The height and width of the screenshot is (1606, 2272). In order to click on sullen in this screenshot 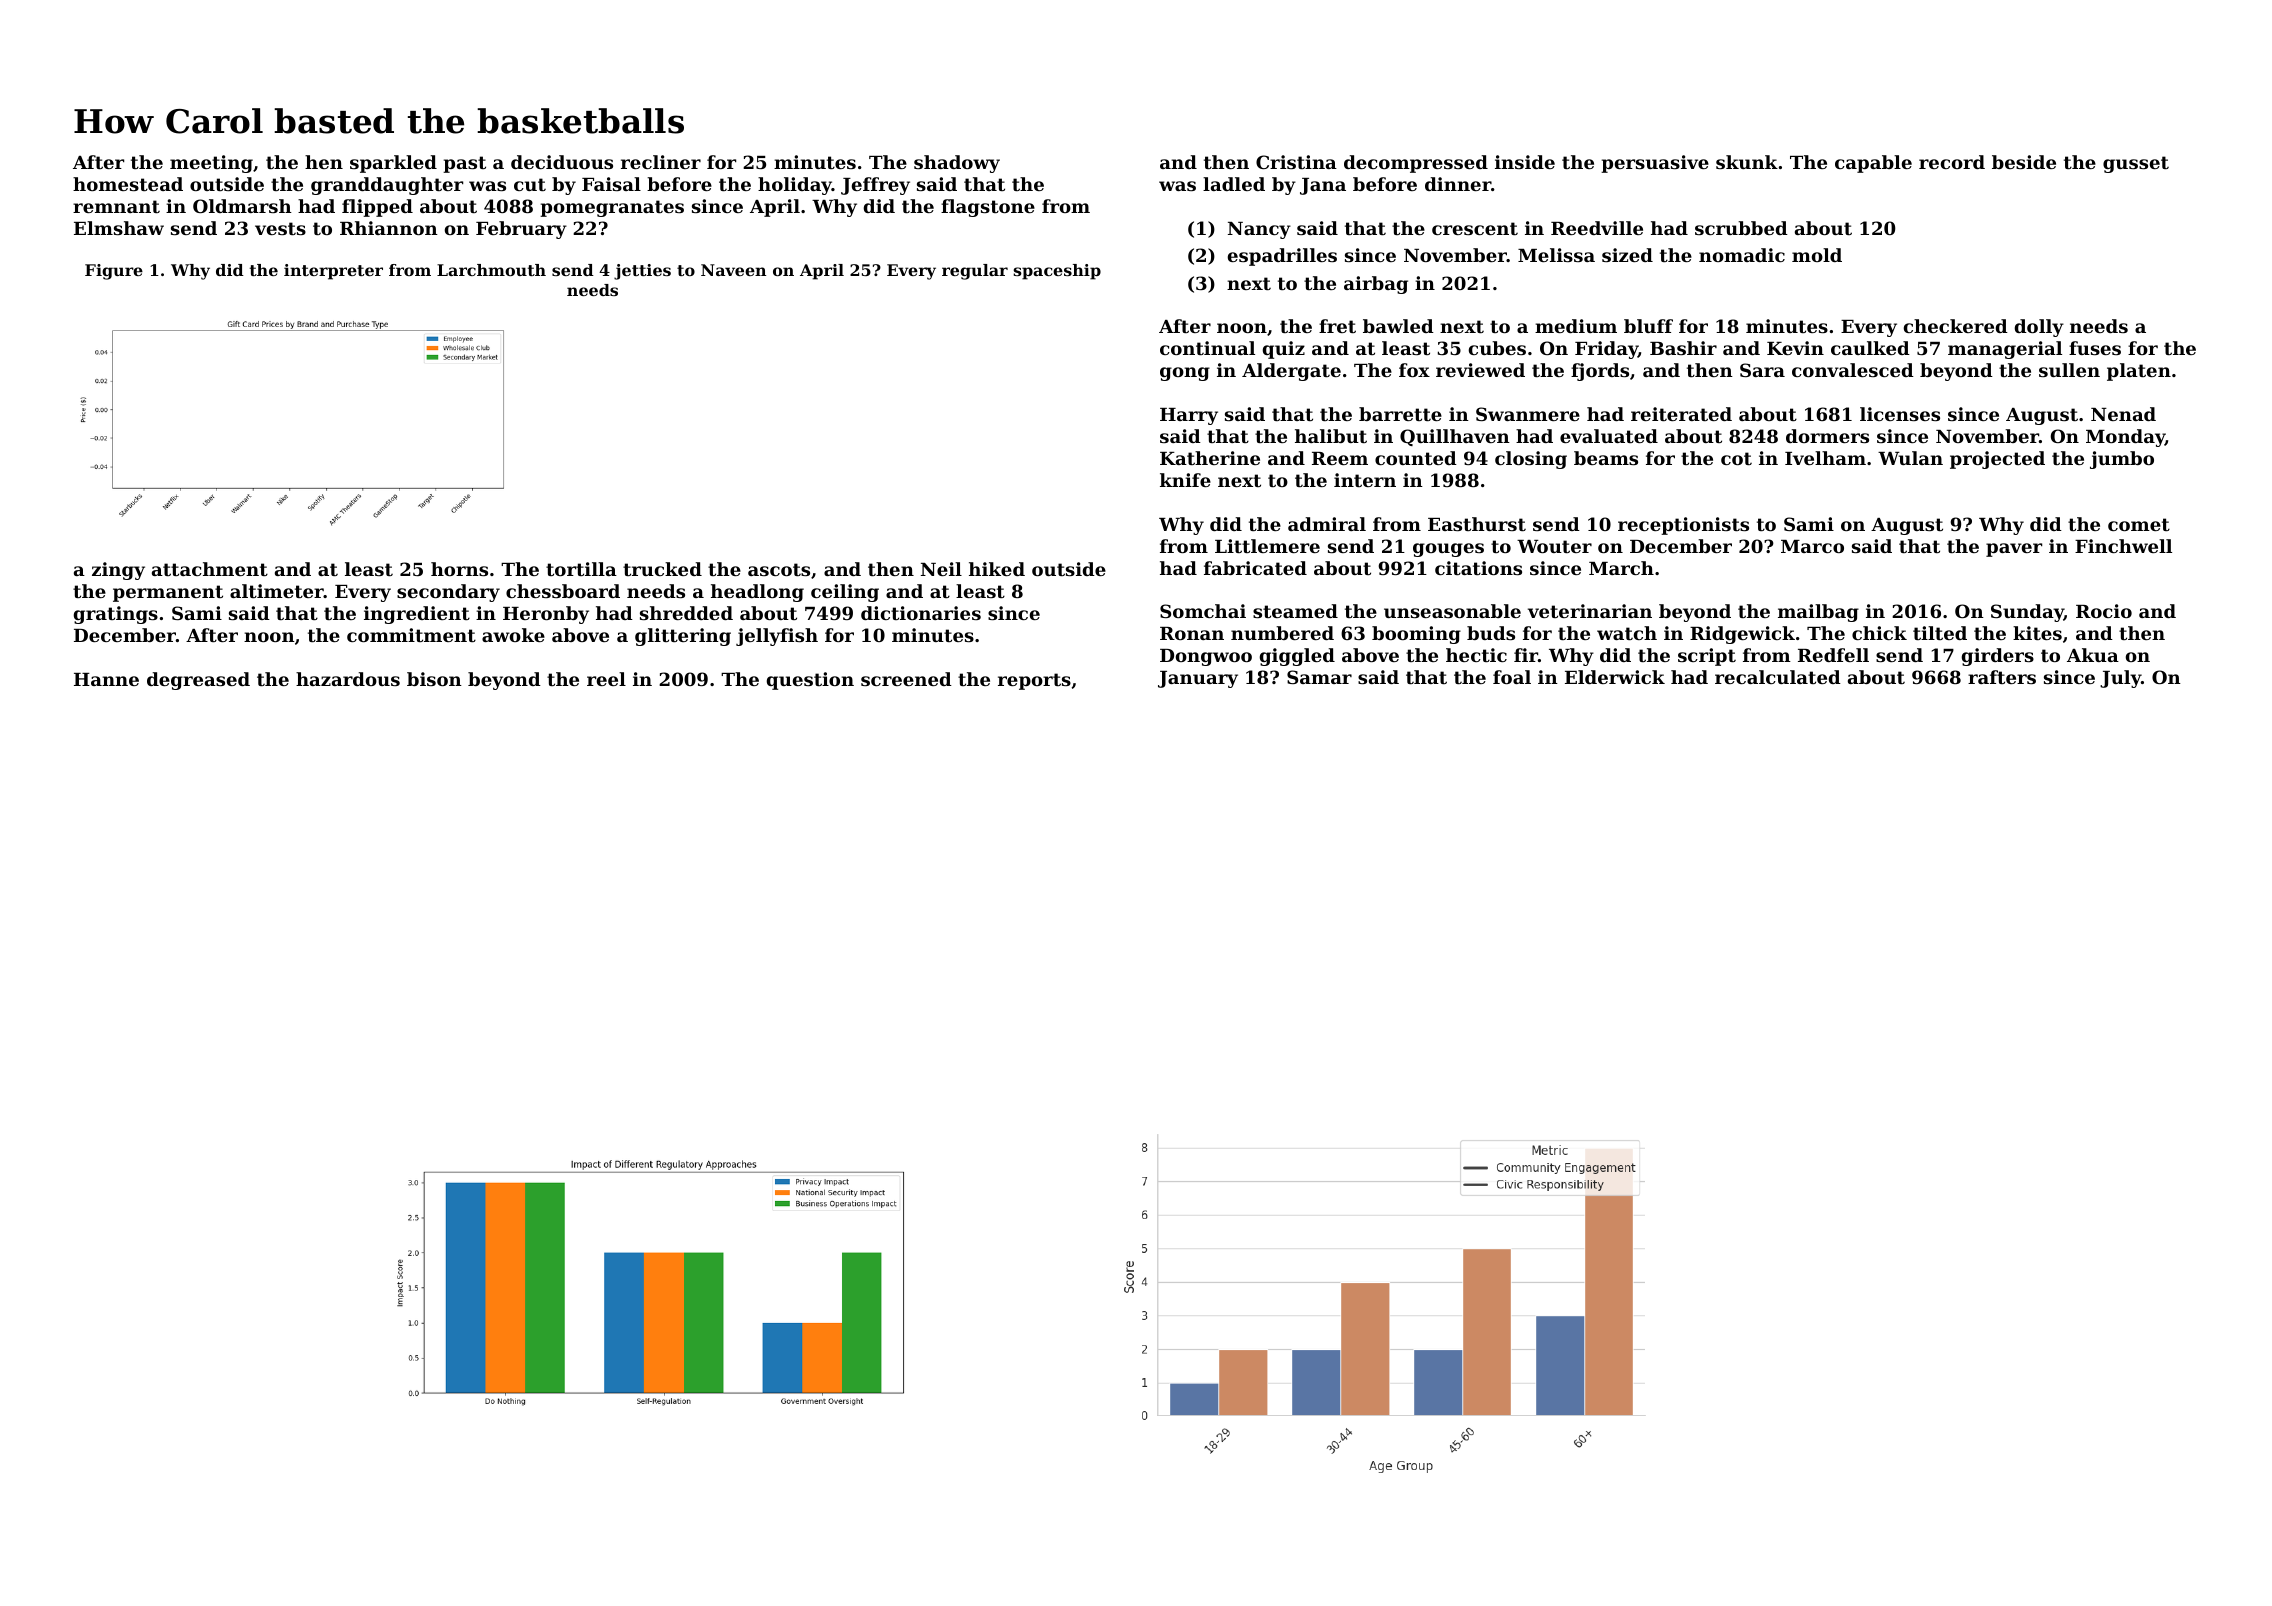, I will do `click(2069, 370)`.
